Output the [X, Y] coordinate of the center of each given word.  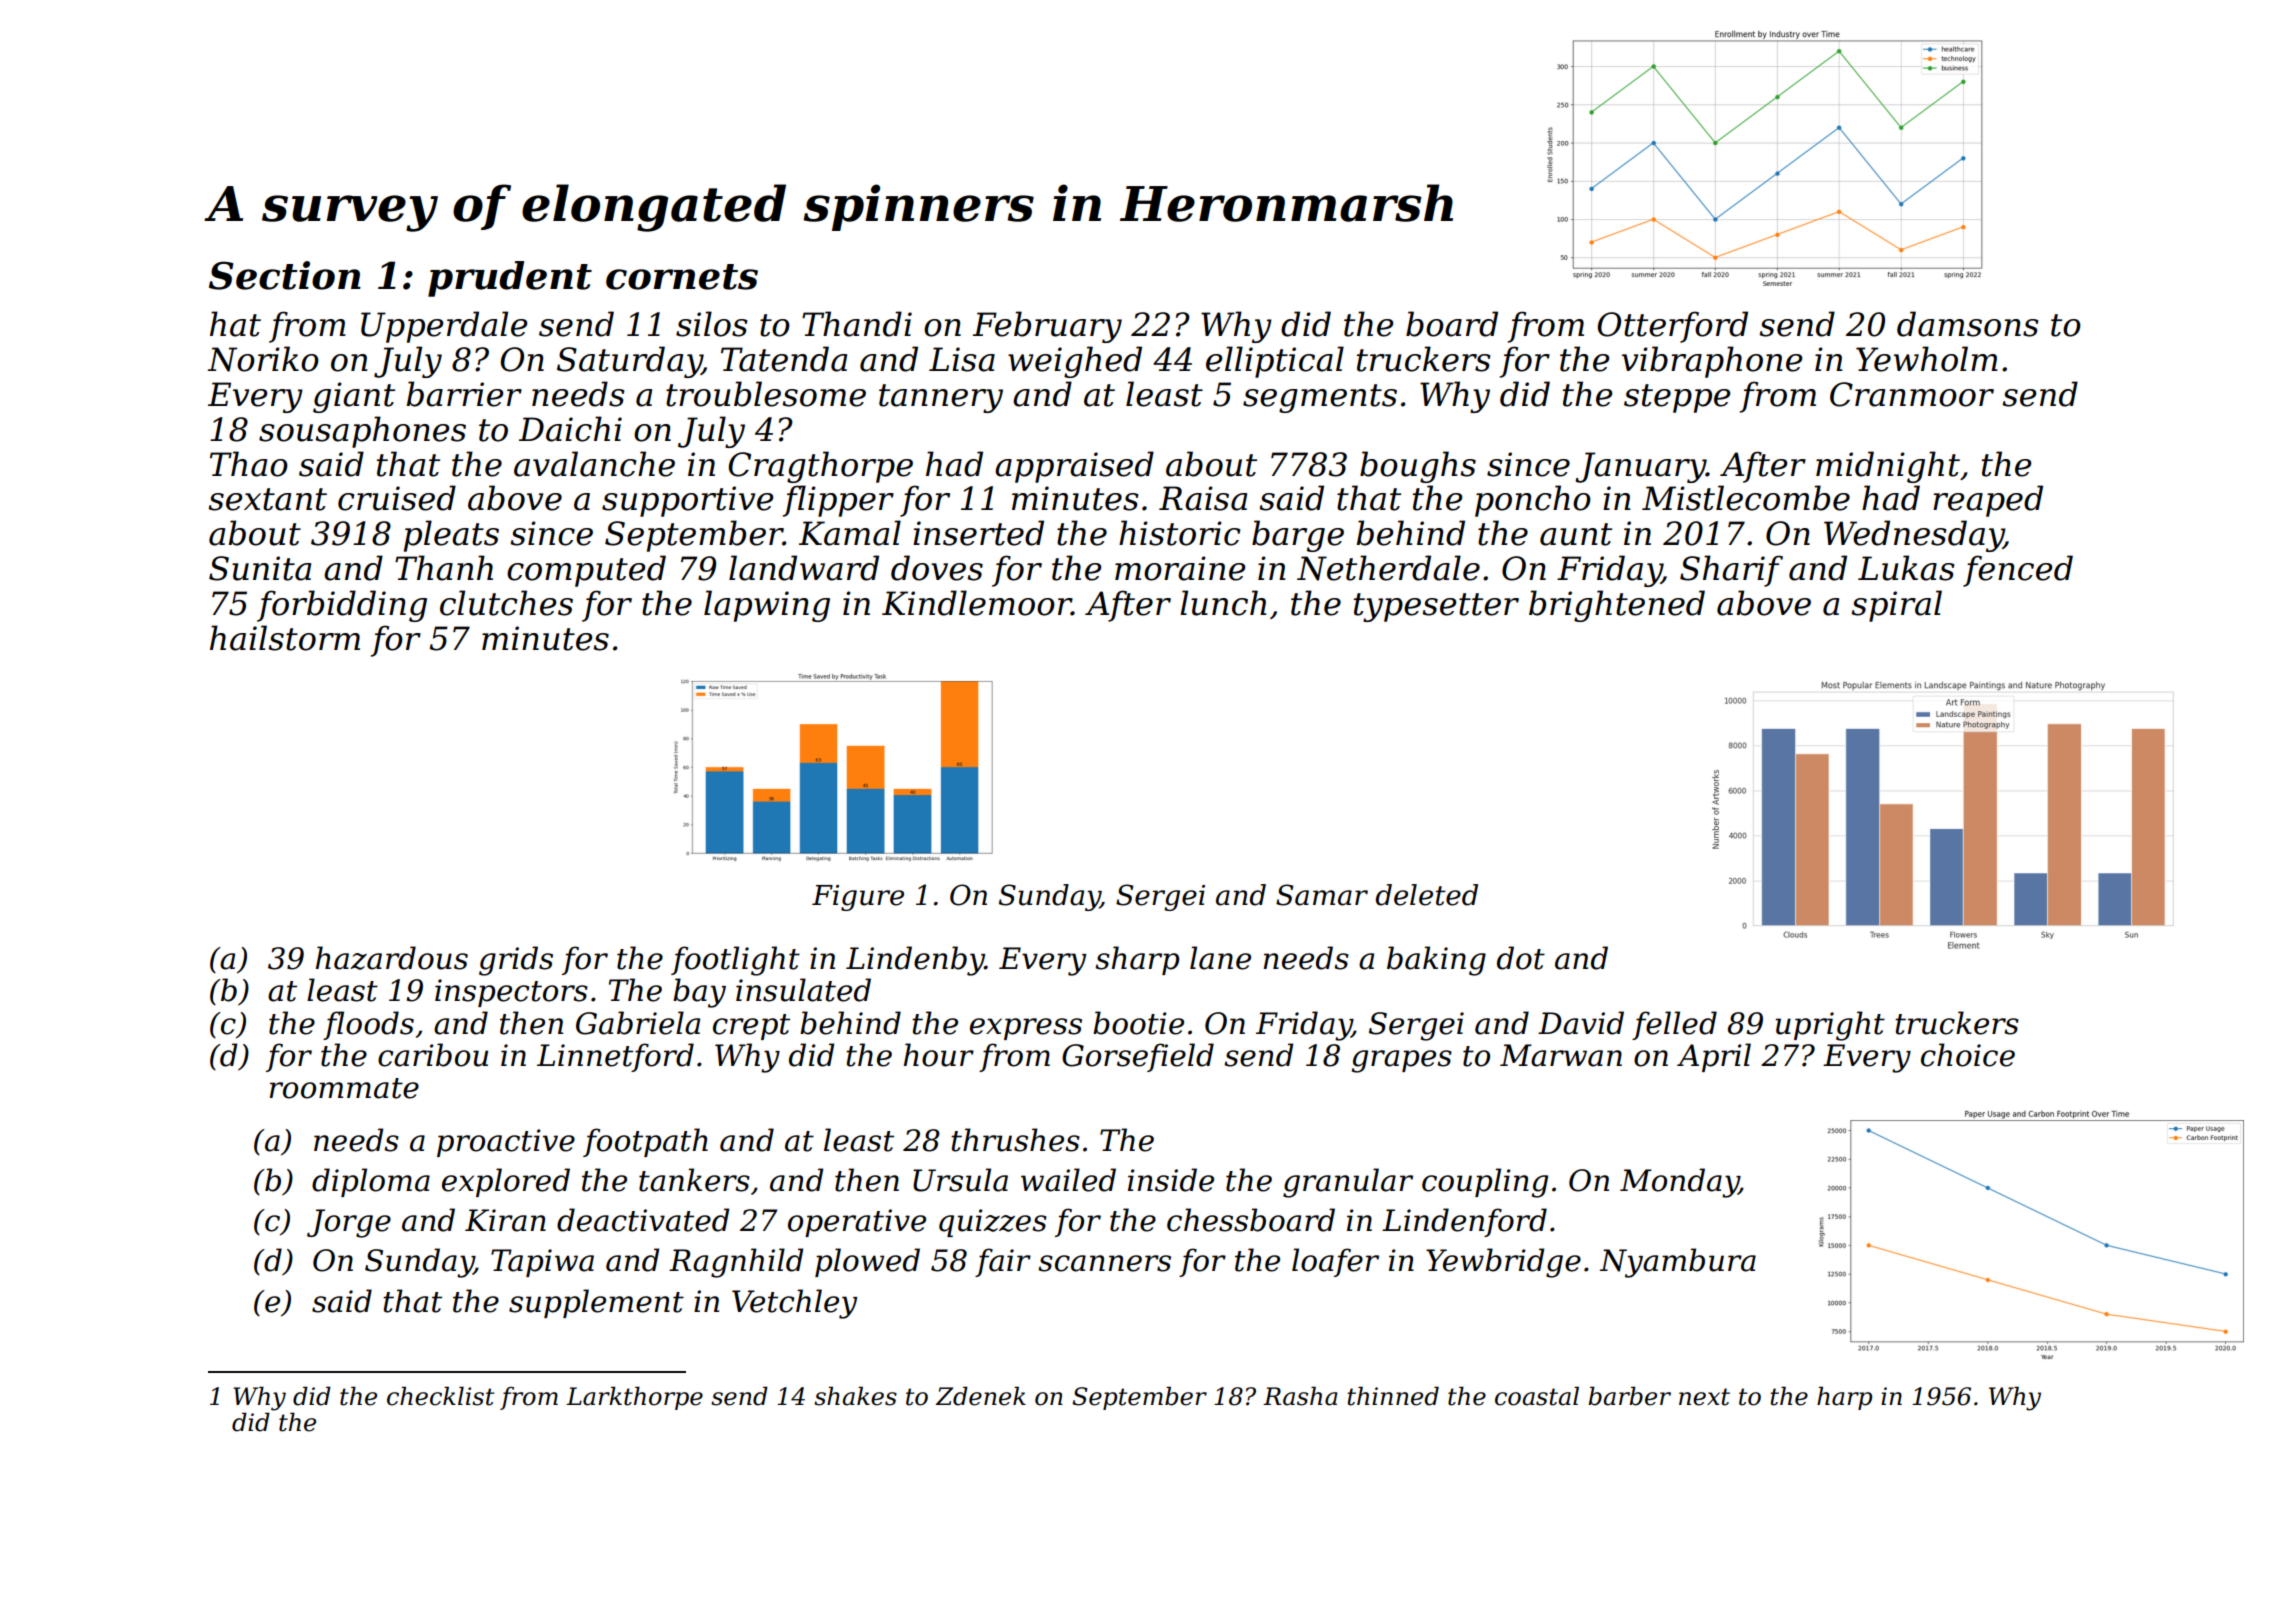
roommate [344, 1088]
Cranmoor [1912, 394]
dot [1521, 958]
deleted [1427, 895]
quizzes [993, 1223]
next [1704, 1397]
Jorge [349, 1223]
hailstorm [285, 638]
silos [712, 324]
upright [1830, 1026]
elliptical [1275, 362]
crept [751, 1027]
